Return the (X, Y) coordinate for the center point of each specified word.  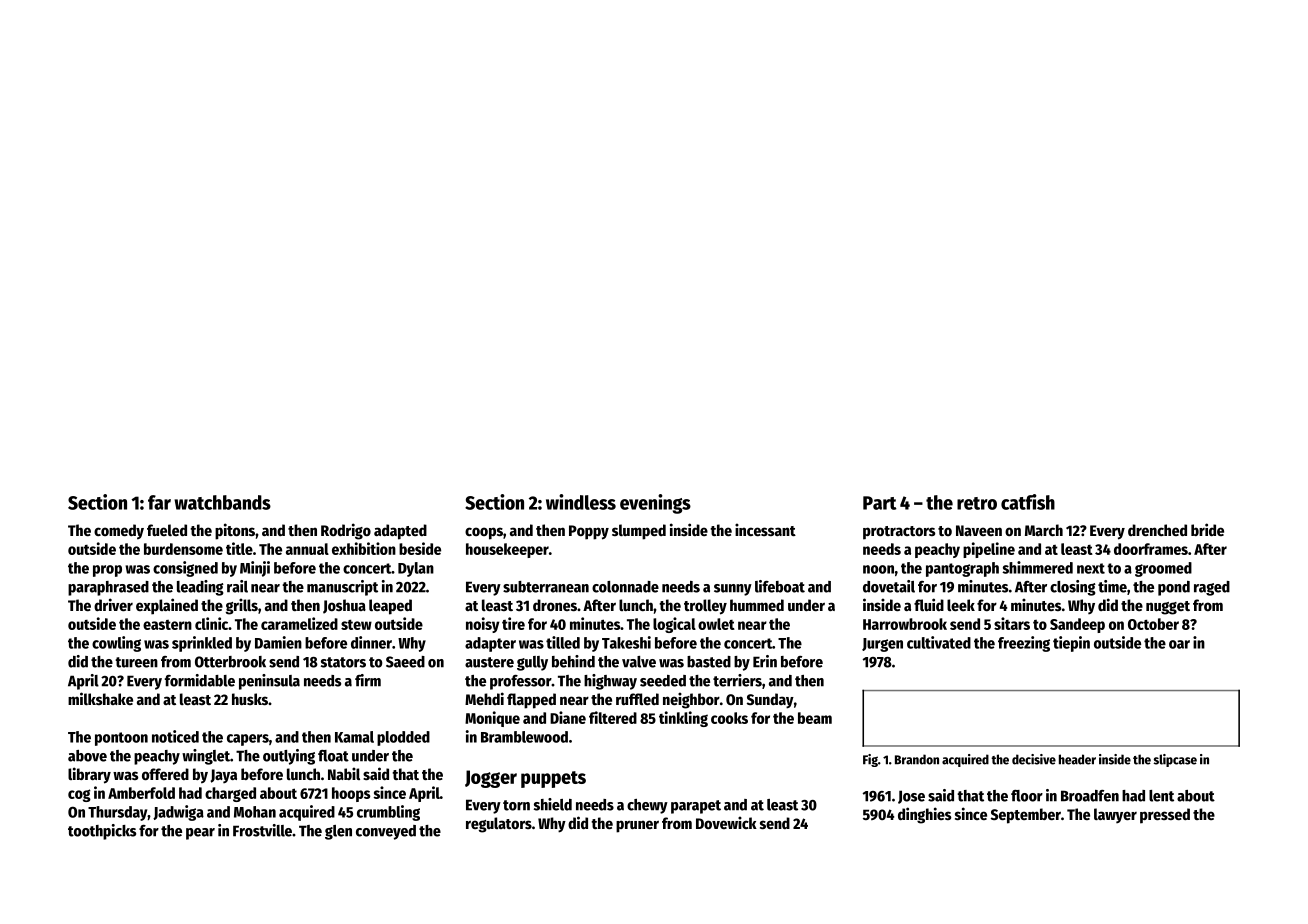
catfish (1028, 502)
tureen (136, 662)
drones (555, 605)
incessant (765, 529)
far (159, 502)
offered (165, 774)
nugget (1168, 608)
